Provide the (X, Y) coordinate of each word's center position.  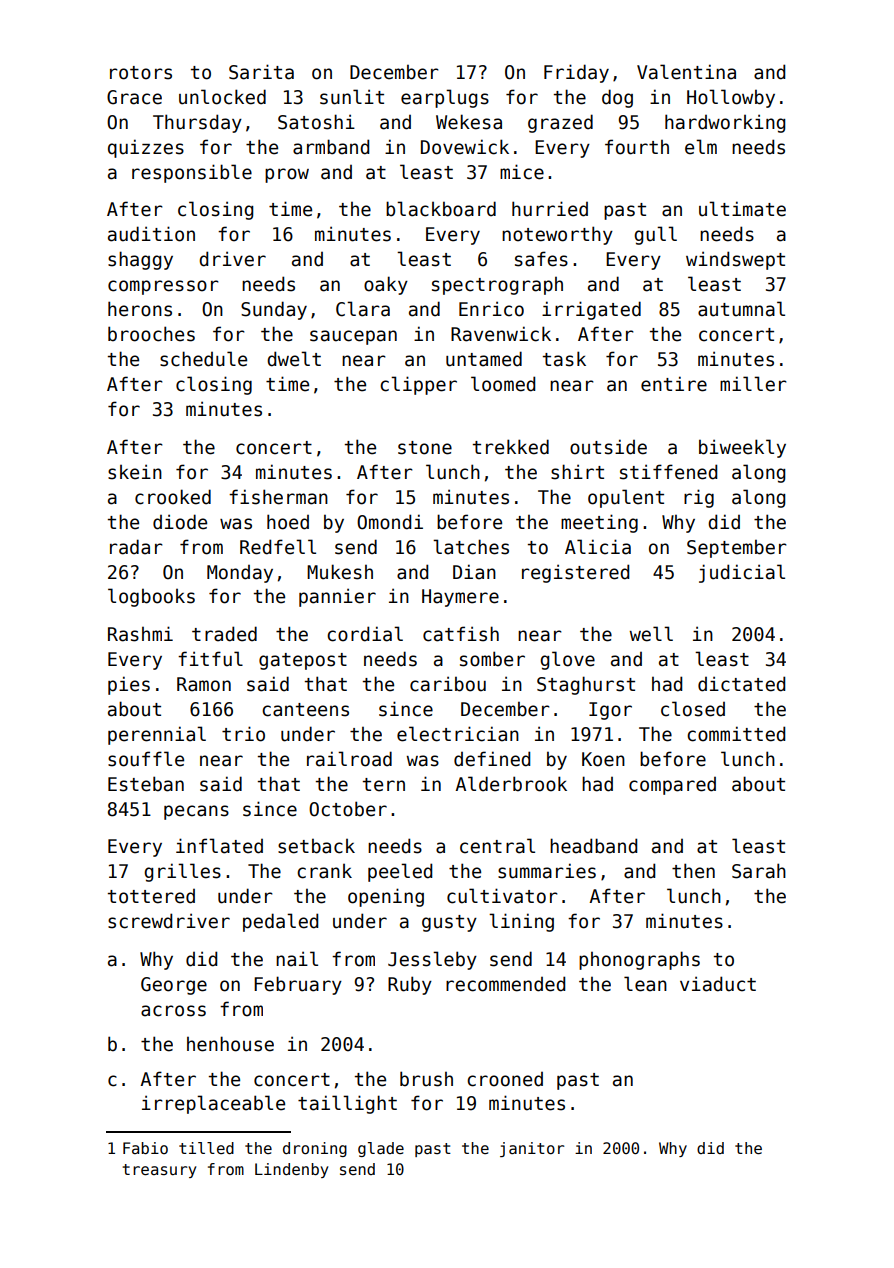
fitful (210, 659)
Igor (610, 711)
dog (617, 98)
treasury (159, 1171)
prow (287, 175)
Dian (474, 572)
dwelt (294, 359)
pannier (337, 597)
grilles (182, 872)
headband (593, 846)
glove (567, 660)
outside (608, 447)
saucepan (353, 337)
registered (575, 573)
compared (672, 786)
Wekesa (469, 122)
